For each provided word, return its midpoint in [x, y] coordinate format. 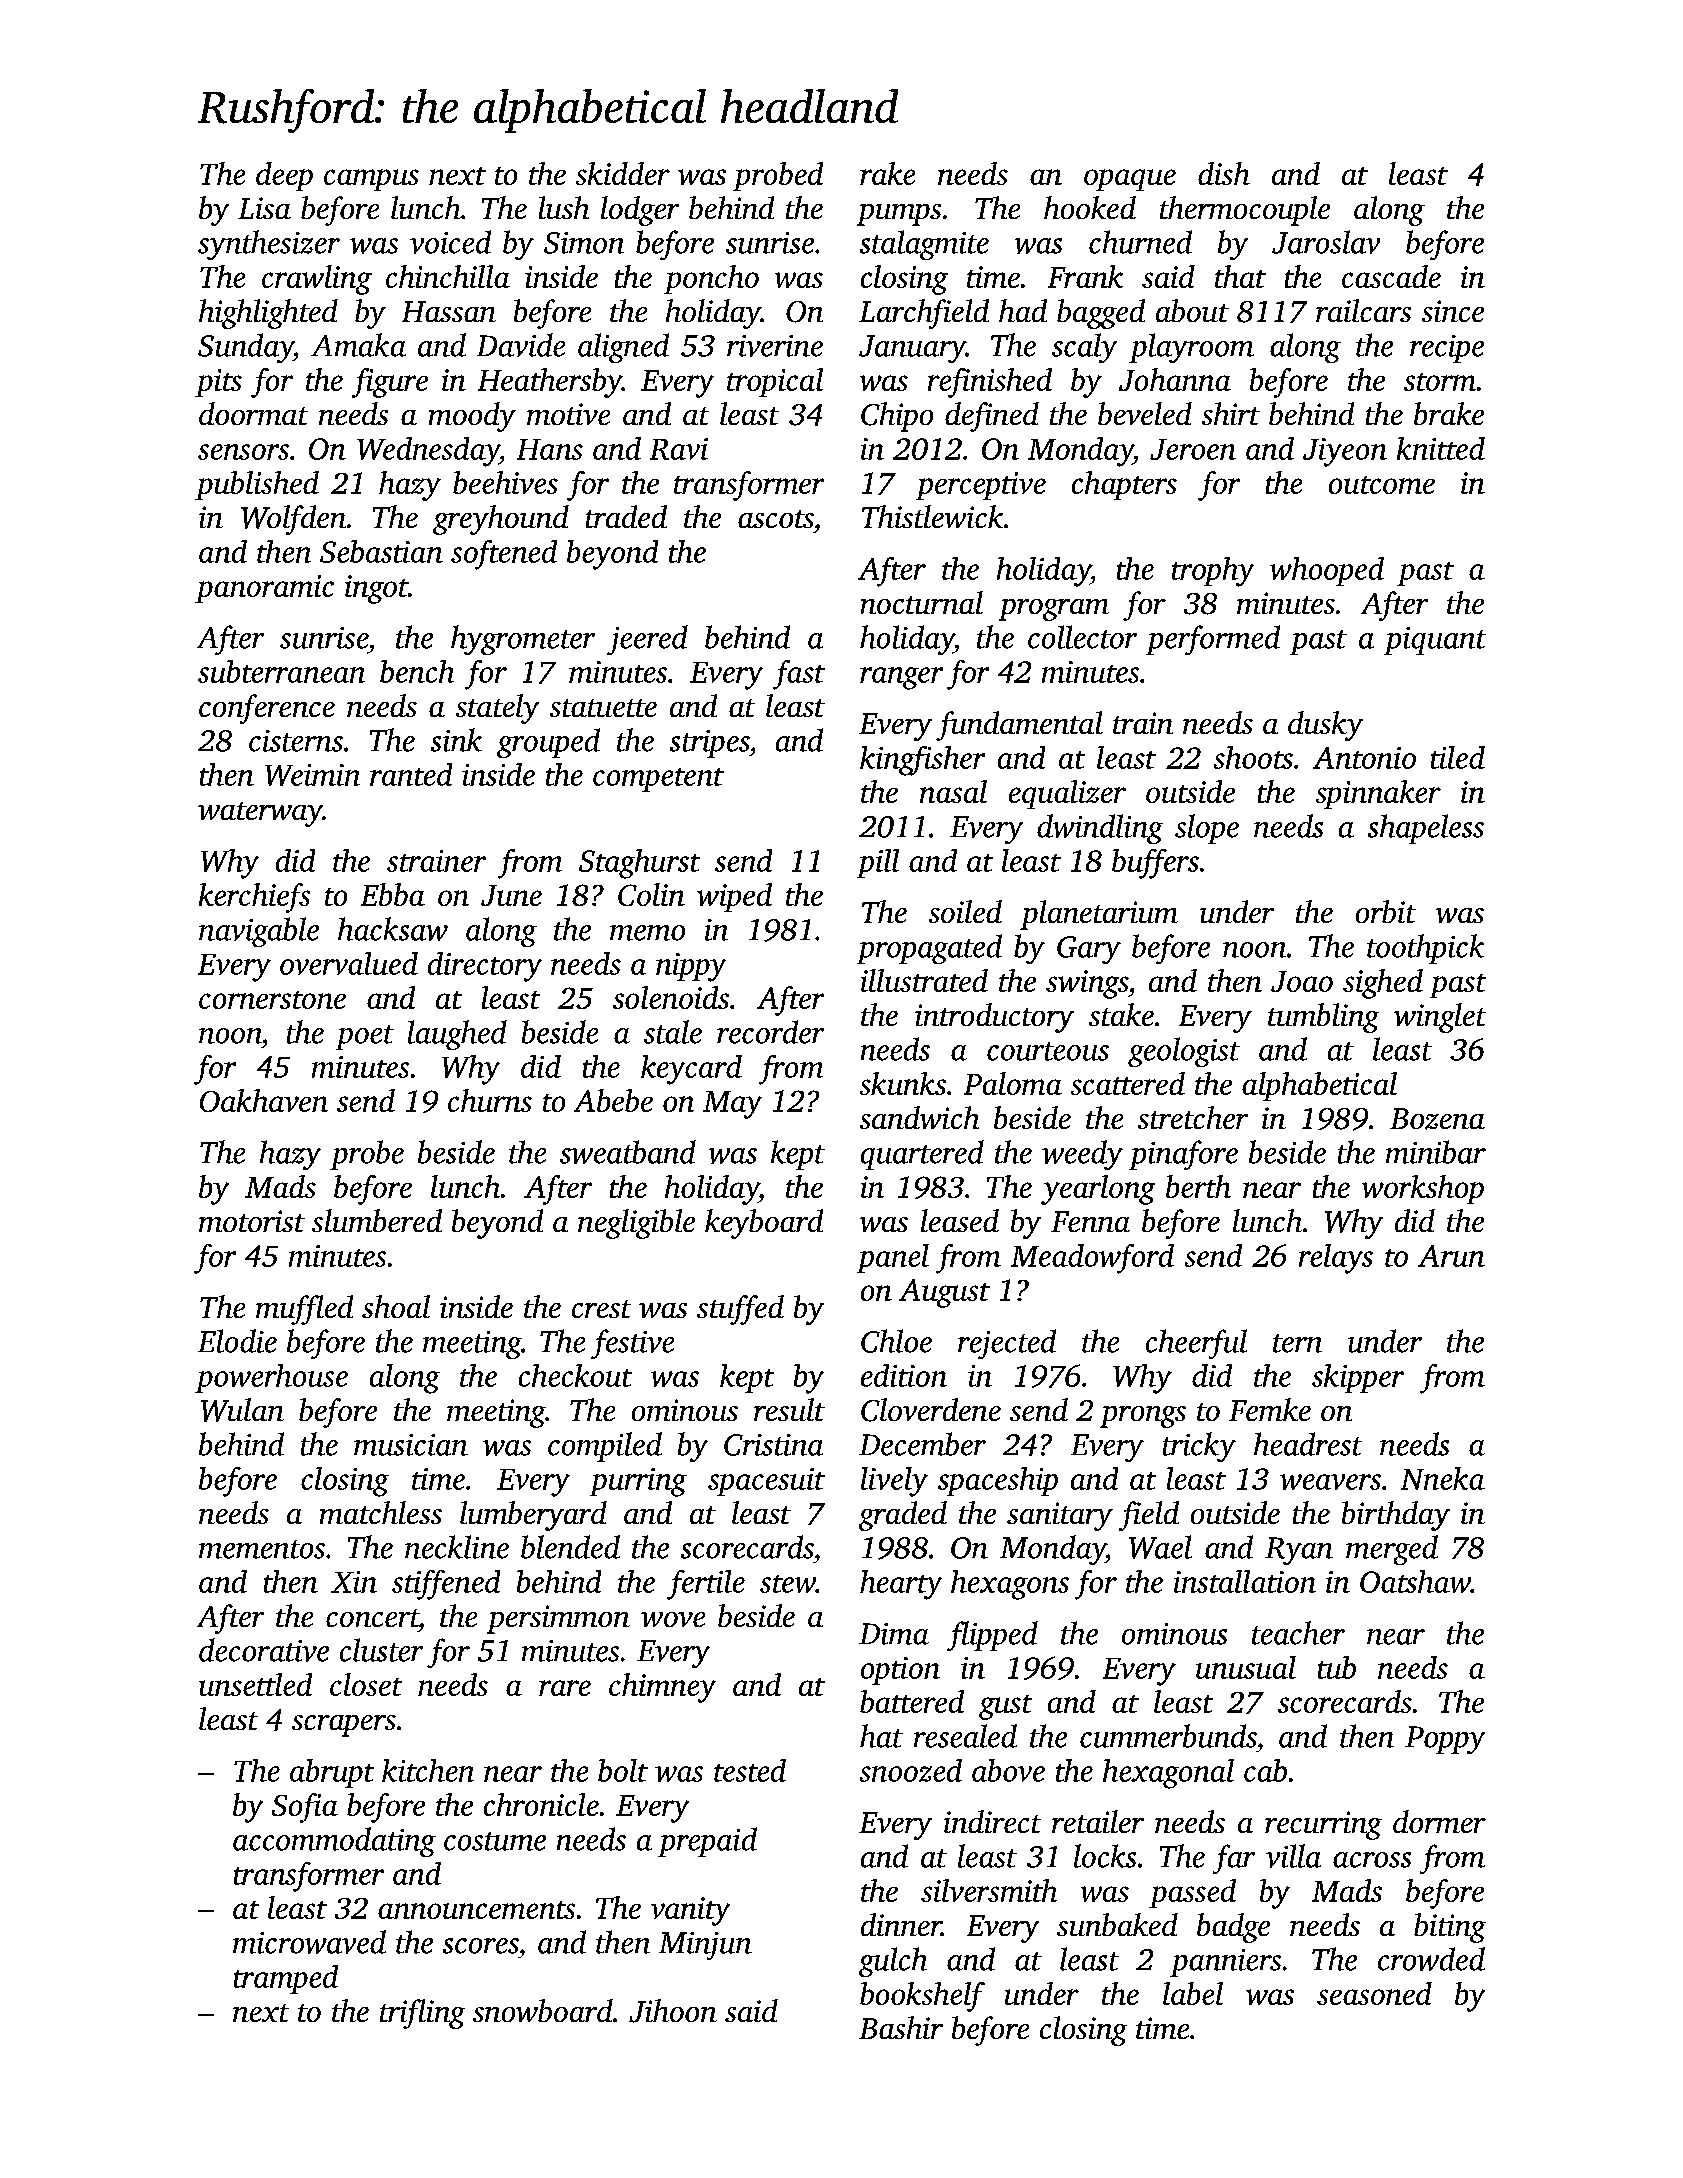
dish [1224, 173]
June [511, 895]
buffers [1155, 864]
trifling [422, 2014]
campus [371, 180]
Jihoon [673, 2011]
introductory [994, 1018]
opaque [1130, 180]
